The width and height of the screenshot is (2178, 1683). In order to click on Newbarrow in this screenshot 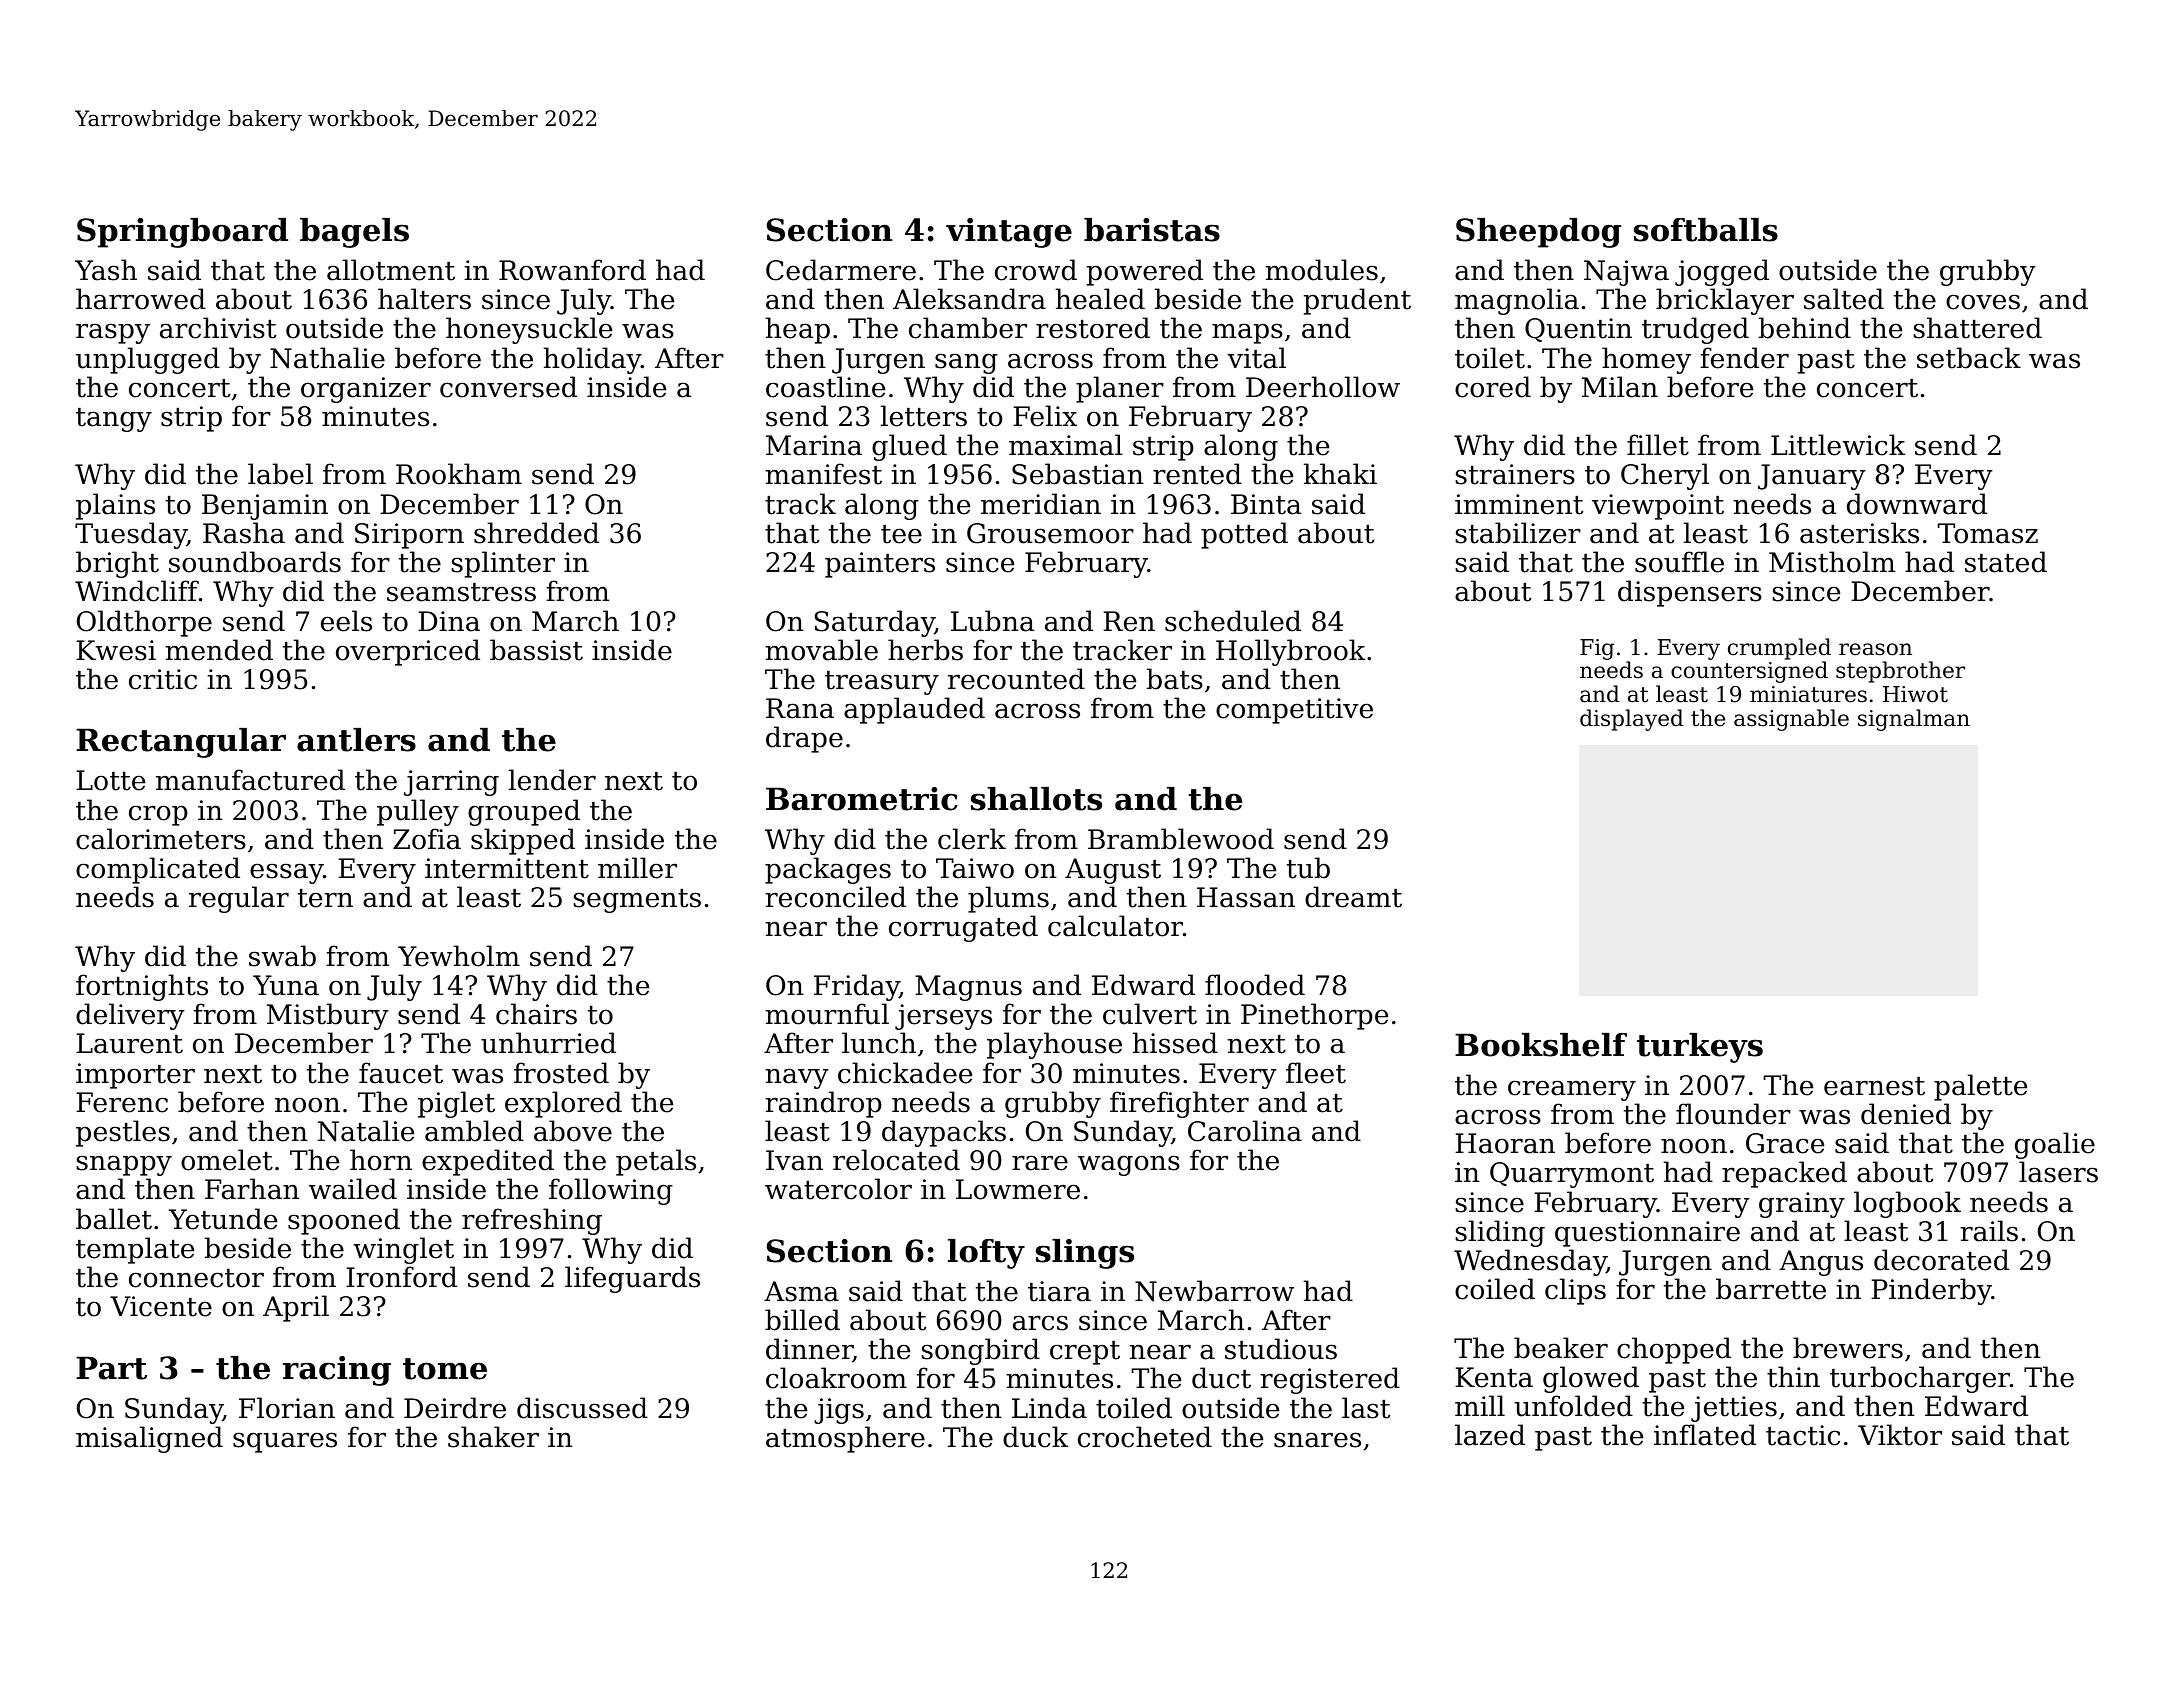, I will do `click(1214, 1291)`.
